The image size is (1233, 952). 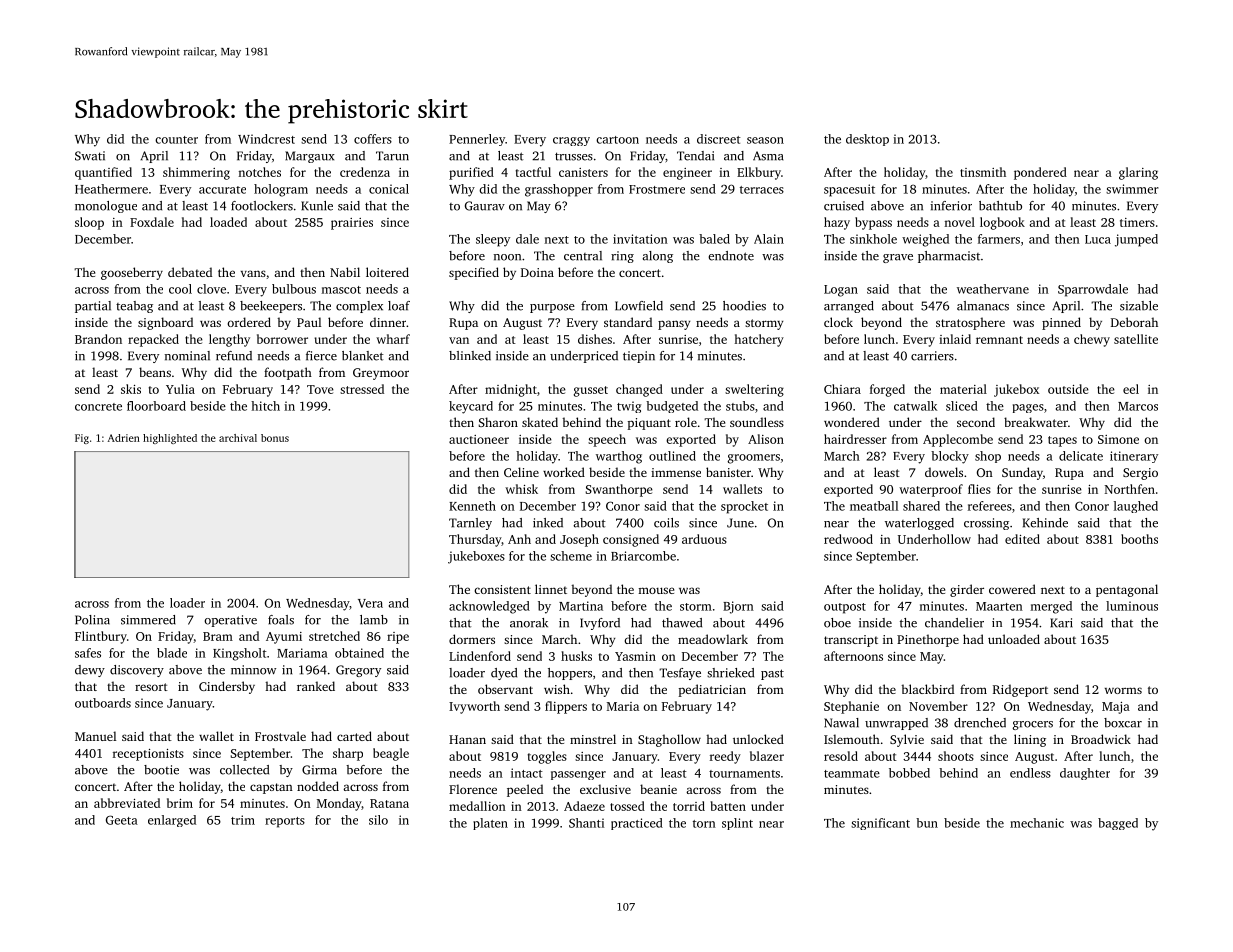 What do you see at coordinates (90, 671) in the document?
I see `dewy` at bounding box center [90, 671].
